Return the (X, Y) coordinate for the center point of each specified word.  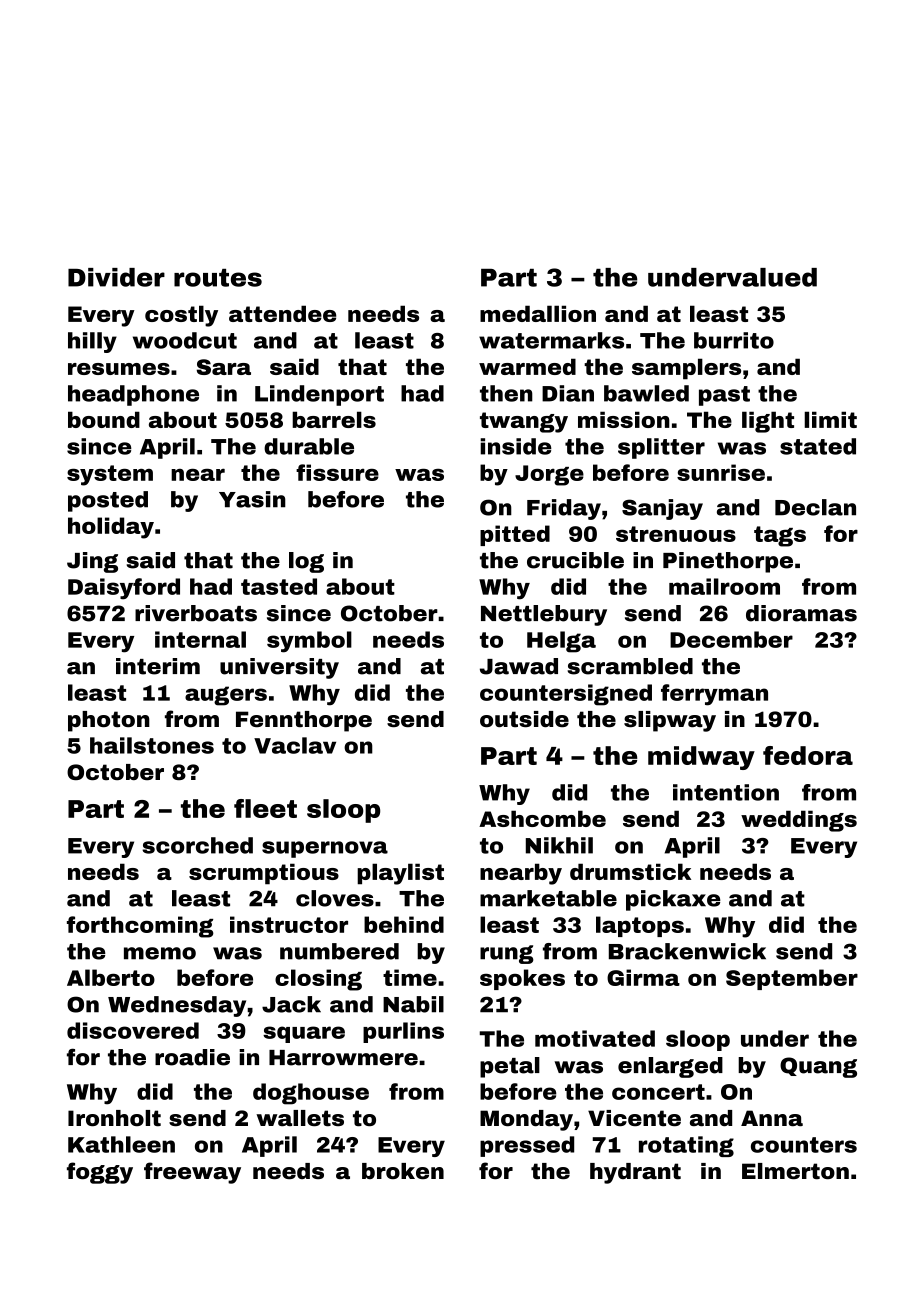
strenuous (676, 534)
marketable (548, 898)
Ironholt (114, 1118)
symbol (309, 642)
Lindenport (319, 395)
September (792, 979)
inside (516, 446)
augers (226, 696)
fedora (808, 755)
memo (160, 953)
